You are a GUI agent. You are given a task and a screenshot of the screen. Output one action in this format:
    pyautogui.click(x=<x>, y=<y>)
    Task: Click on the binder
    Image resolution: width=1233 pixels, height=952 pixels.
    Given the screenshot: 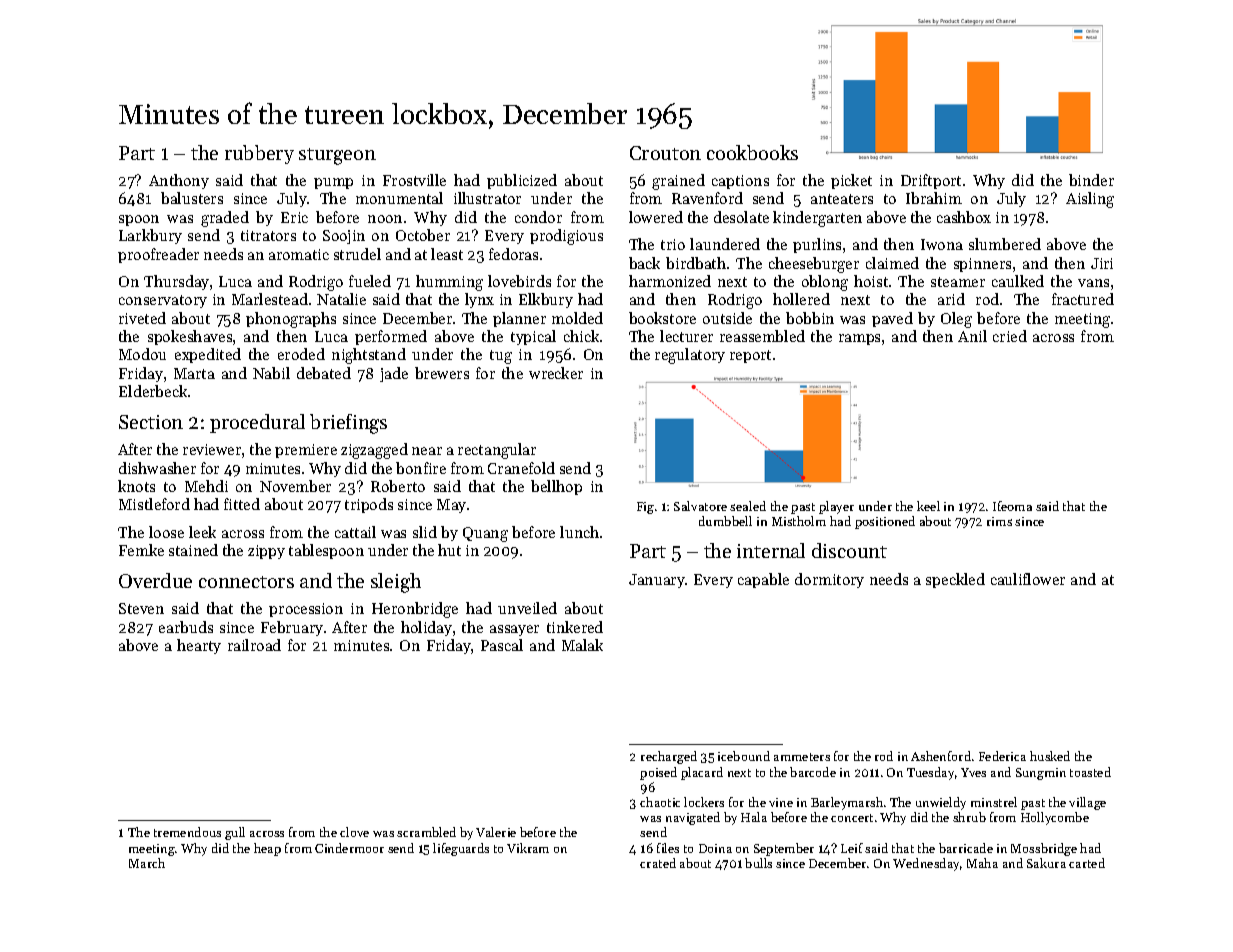 What is the action you would take?
    pyautogui.click(x=1091, y=180)
